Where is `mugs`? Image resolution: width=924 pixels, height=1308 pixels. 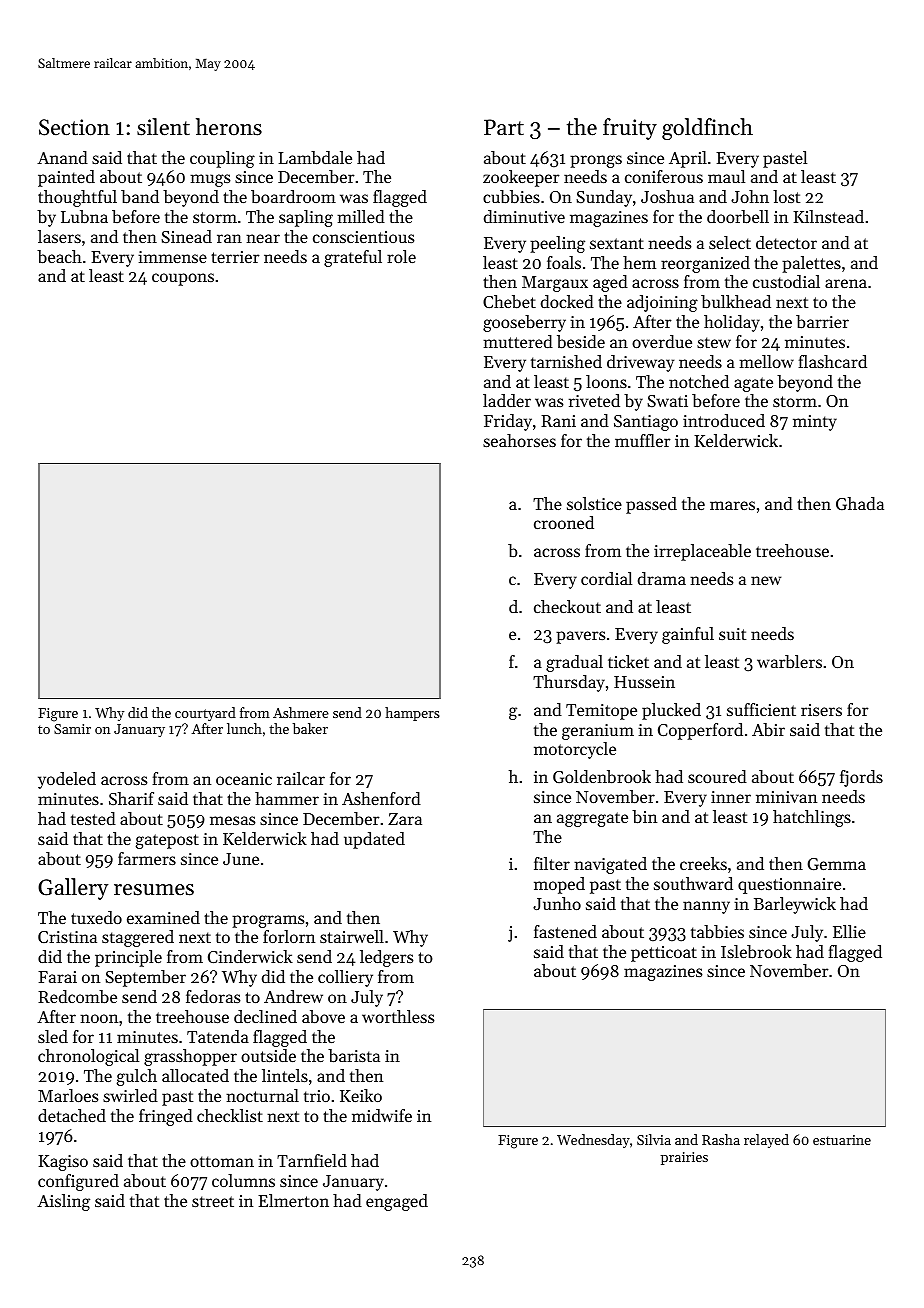
mugs is located at coordinates (210, 180).
